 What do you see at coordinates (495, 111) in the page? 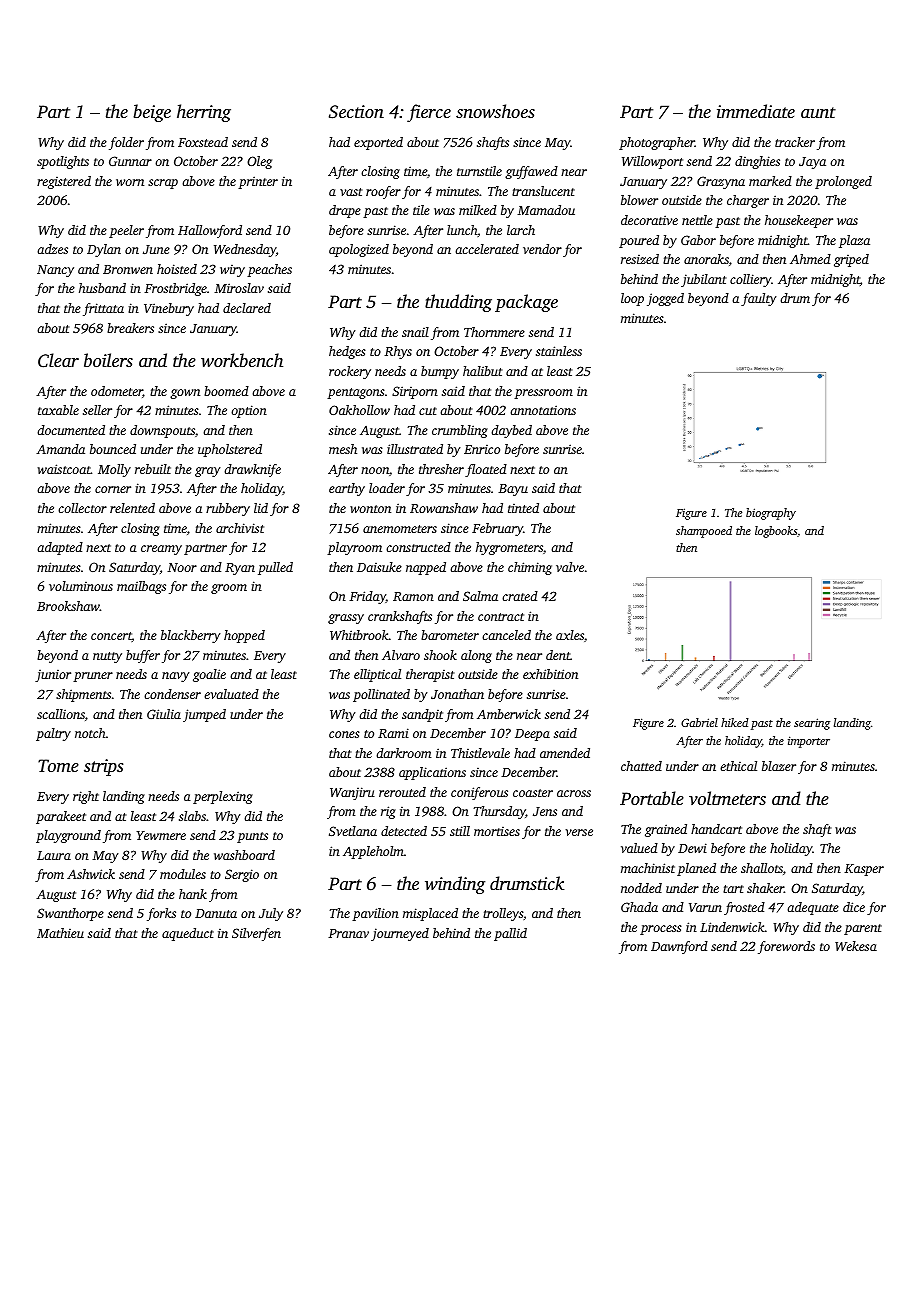
I see `snowshoes` at bounding box center [495, 111].
